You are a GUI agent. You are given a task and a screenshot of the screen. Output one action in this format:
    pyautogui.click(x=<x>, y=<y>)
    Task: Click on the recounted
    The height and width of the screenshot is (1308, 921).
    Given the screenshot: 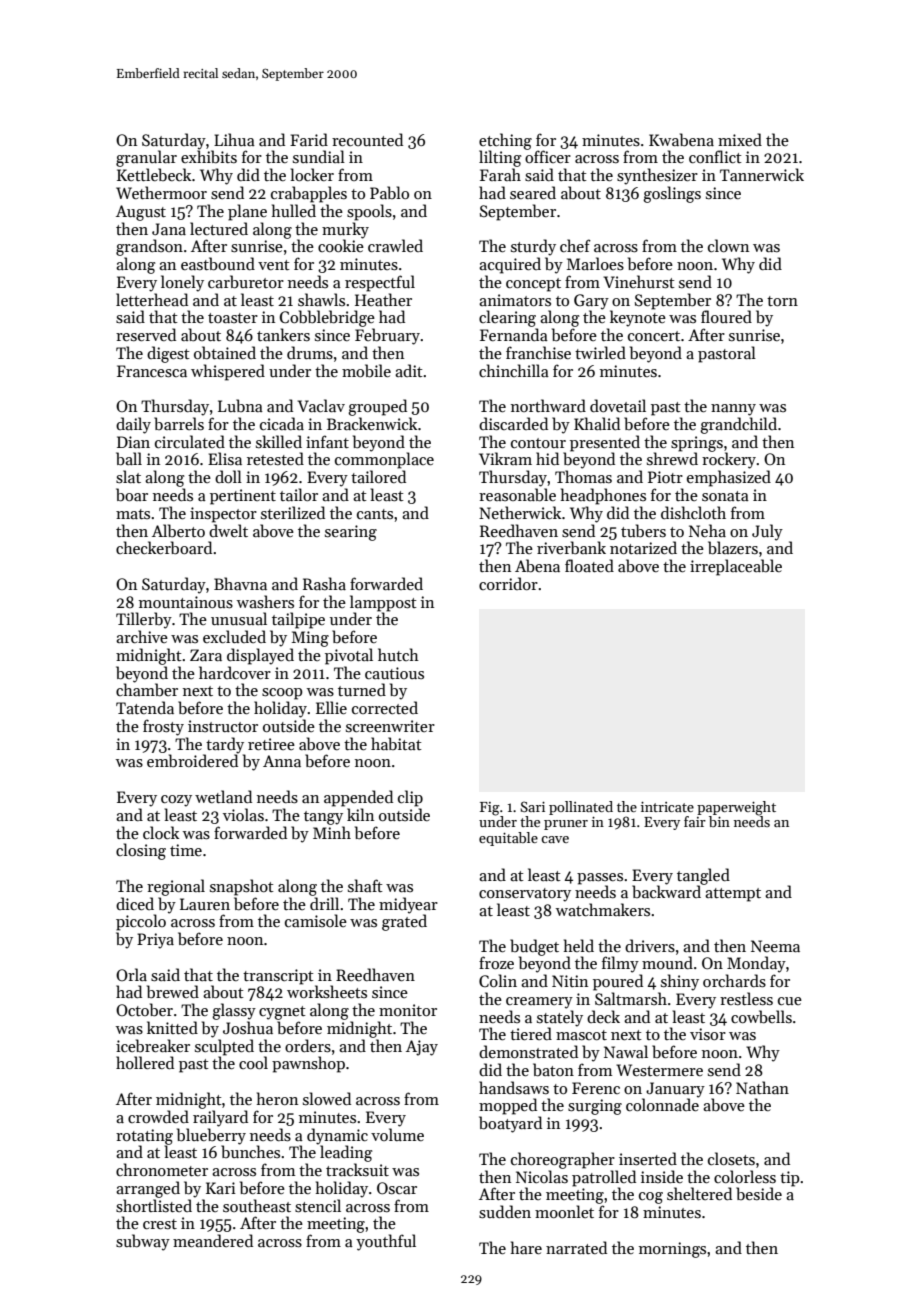 What is the action you would take?
    pyautogui.click(x=367, y=139)
